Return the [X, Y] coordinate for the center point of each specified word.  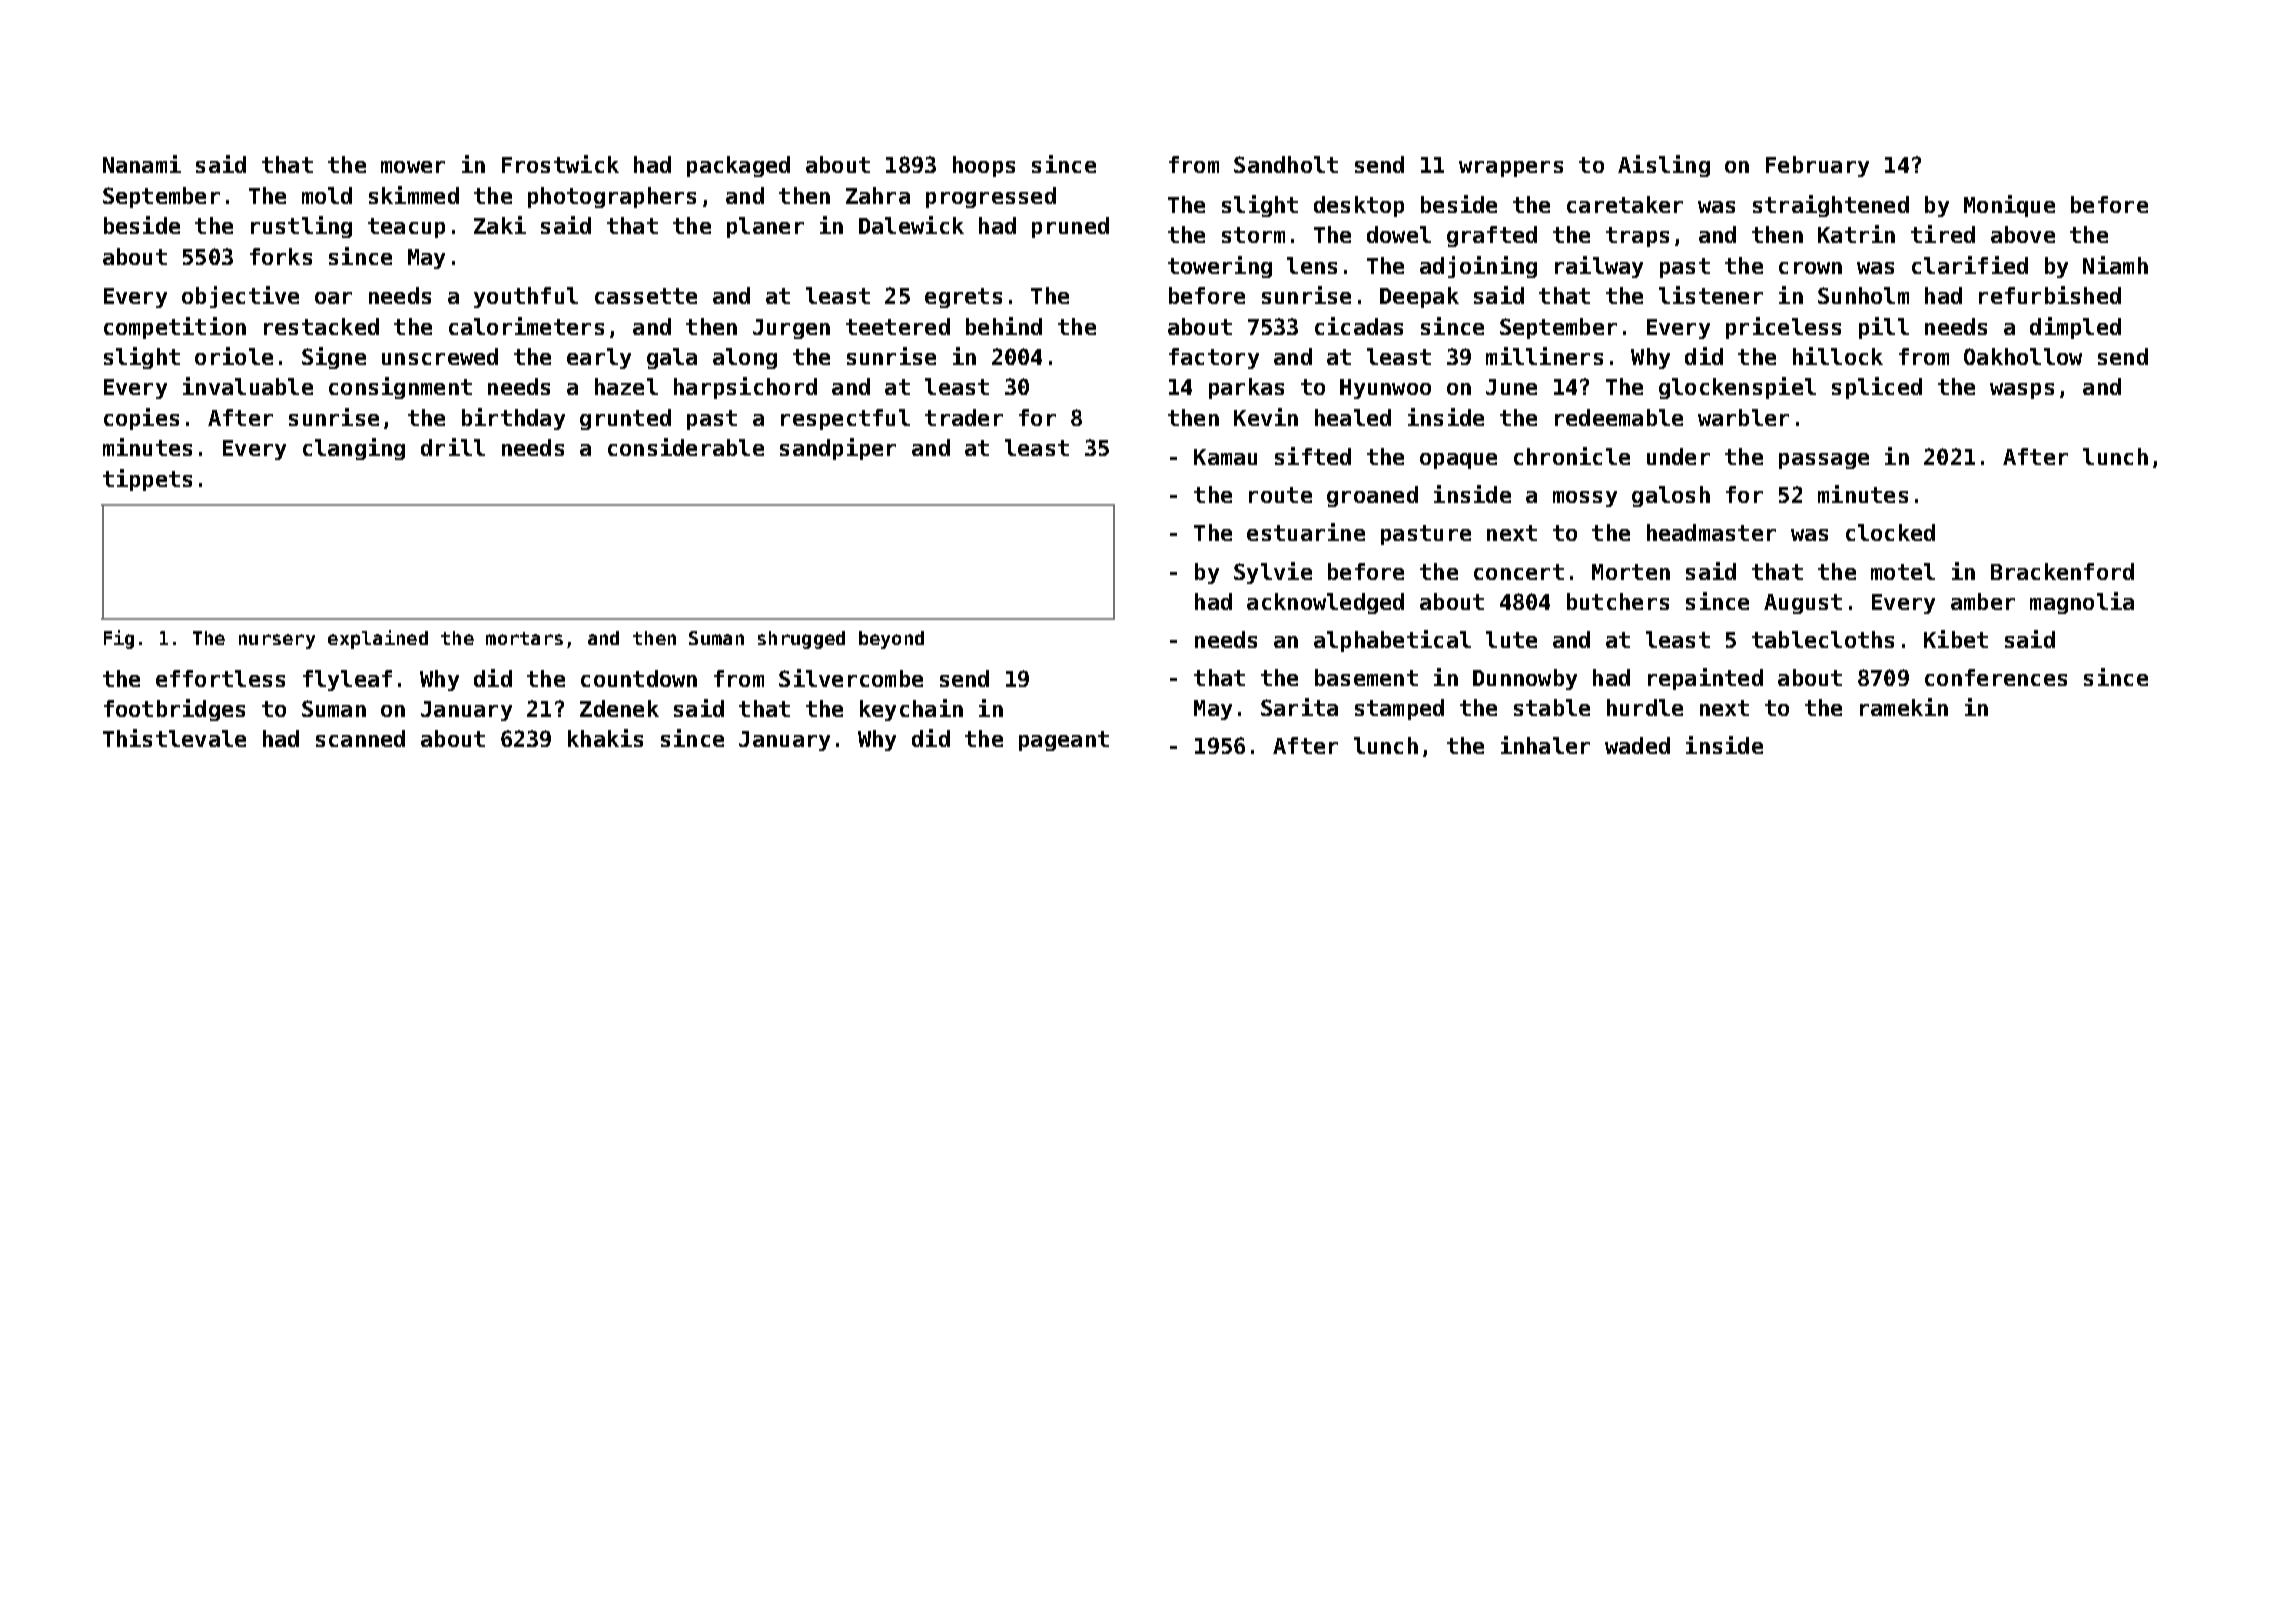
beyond [891, 640]
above [2023, 234]
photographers [612, 197]
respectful [845, 419]
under [1678, 456]
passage [1824, 461]
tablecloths [1823, 639]
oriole [234, 356]
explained [378, 639]
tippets [147, 480]
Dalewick [911, 225]
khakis [605, 738]
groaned [1372, 496]
